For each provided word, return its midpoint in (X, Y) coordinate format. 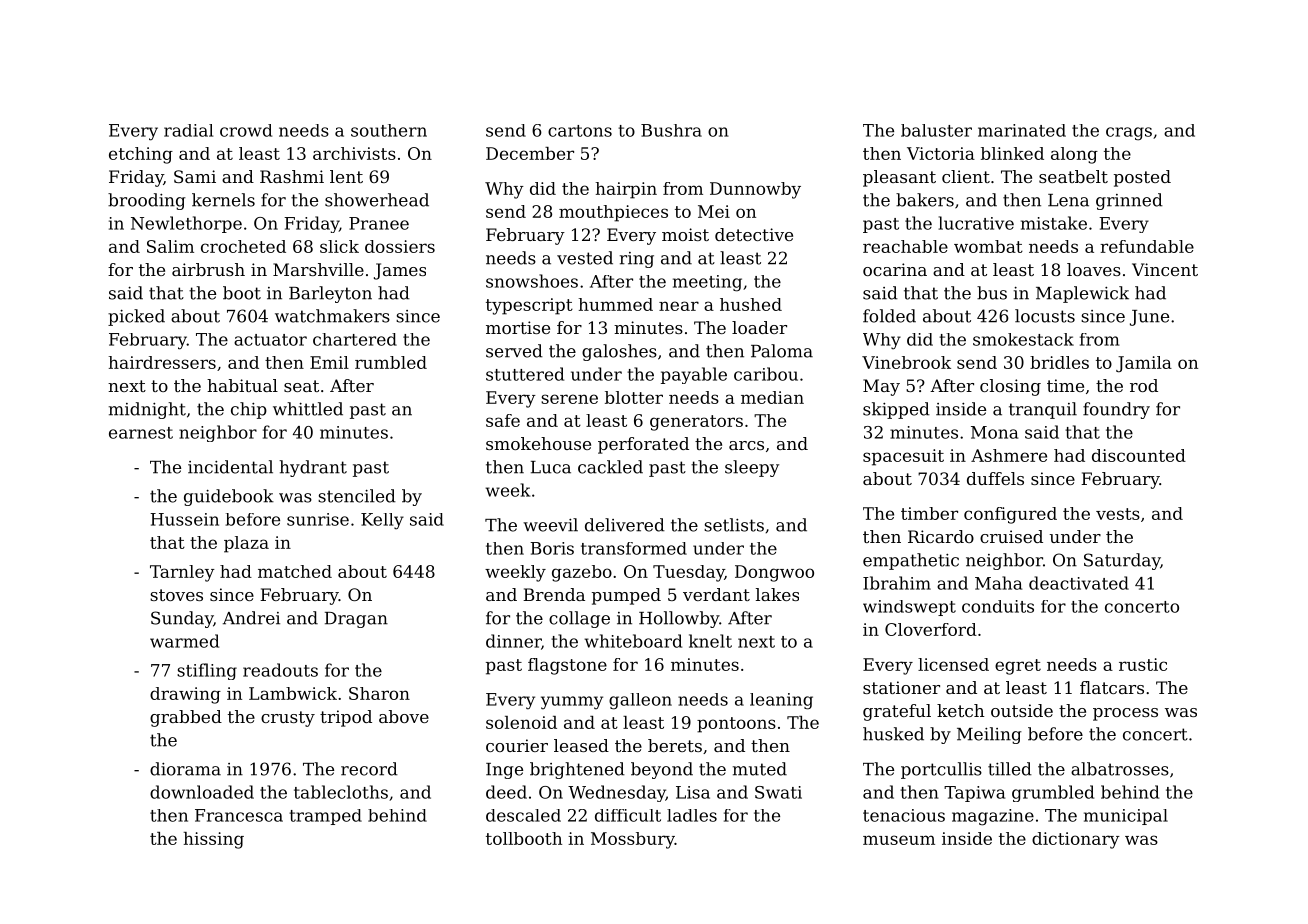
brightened (577, 770)
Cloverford (931, 629)
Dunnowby (755, 190)
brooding (147, 201)
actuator (270, 340)
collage (579, 619)
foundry (1116, 410)
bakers (925, 200)
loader (759, 327)
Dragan (356, 620)
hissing (214, 840)
